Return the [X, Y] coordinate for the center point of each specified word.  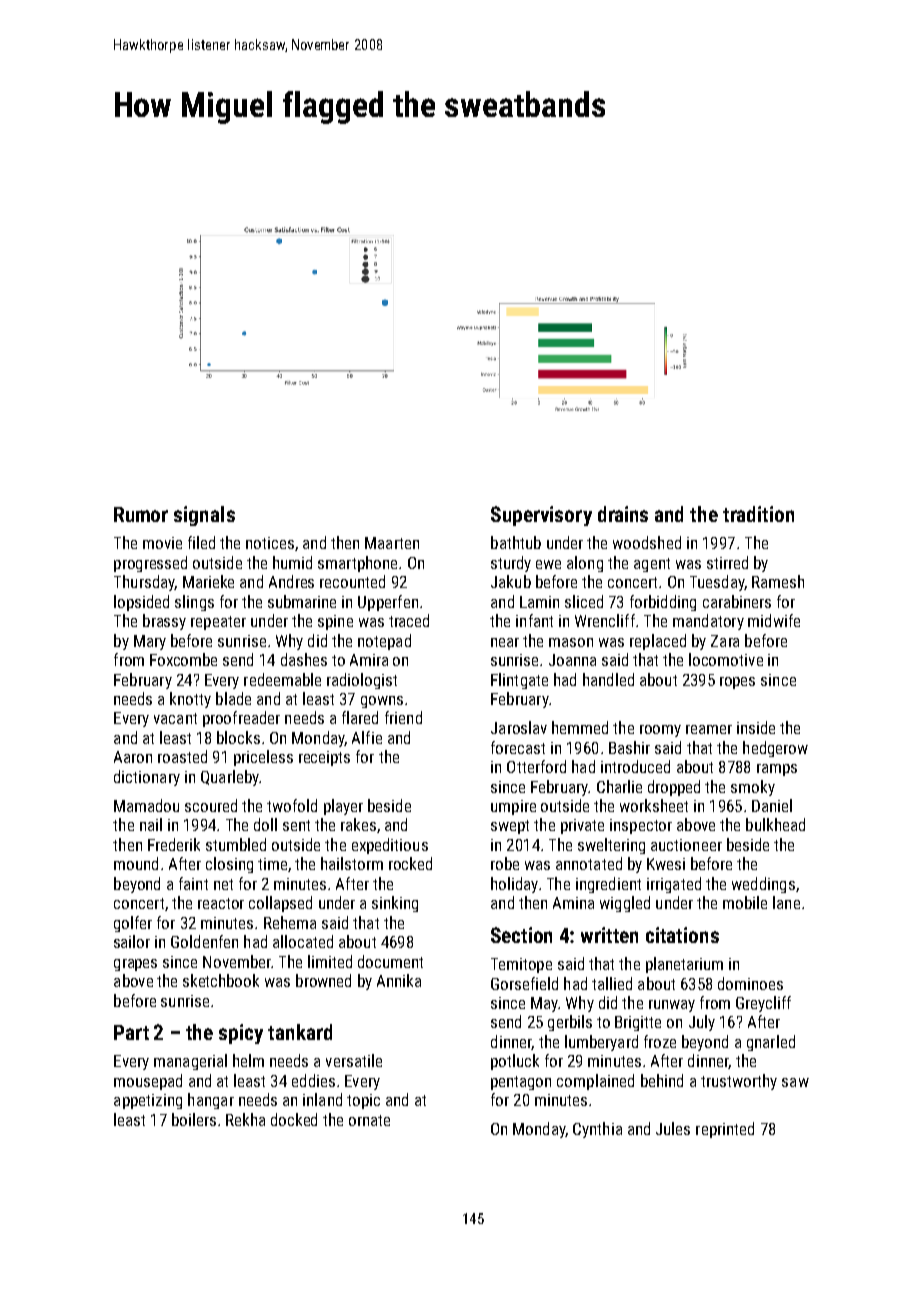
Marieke [208, 581]
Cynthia [597, 1130]
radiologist [362, 681]
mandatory [708, 622]
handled [608, 679]
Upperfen [388, 603]
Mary [150, 642]
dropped [674, 788]
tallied [612, 983]
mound [136, 863]
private [582, 826]
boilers [194, 1119]
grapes [135, 965]
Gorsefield [524, 983]
